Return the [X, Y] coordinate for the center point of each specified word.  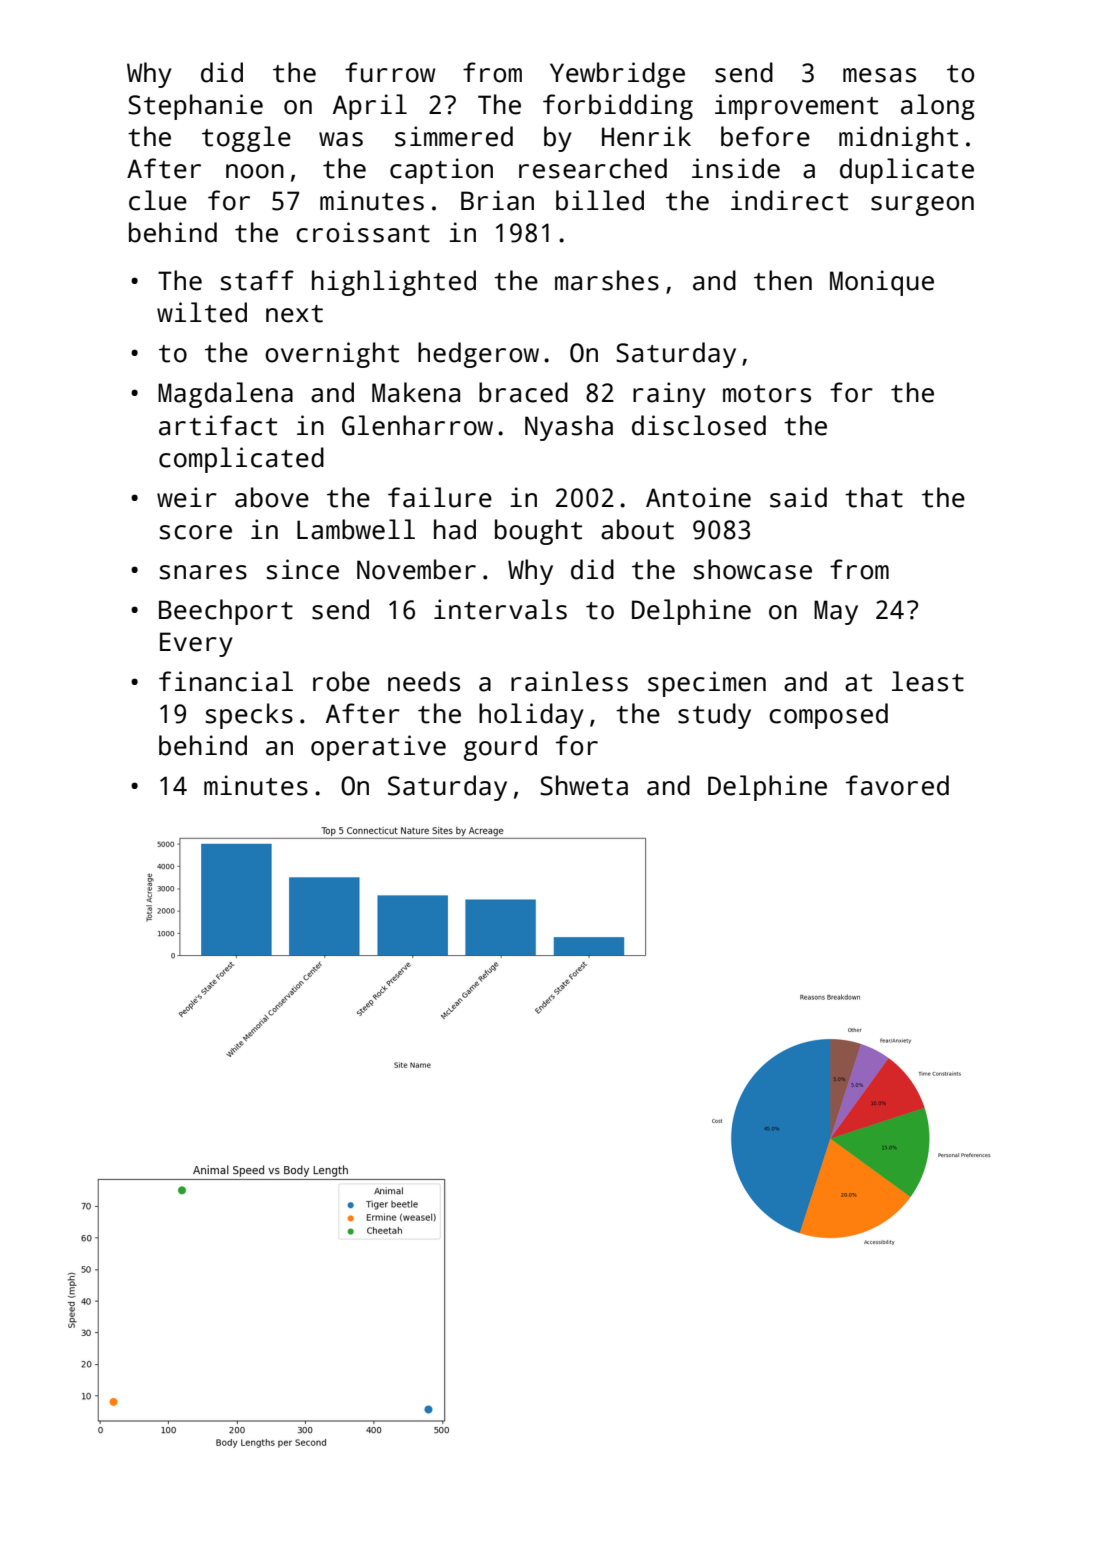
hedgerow [478, 355]
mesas [879, 75]
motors [767, 394]
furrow [390, 72]
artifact [218, 425]
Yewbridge [617, 75]
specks [249, 716]
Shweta [584, 785]
